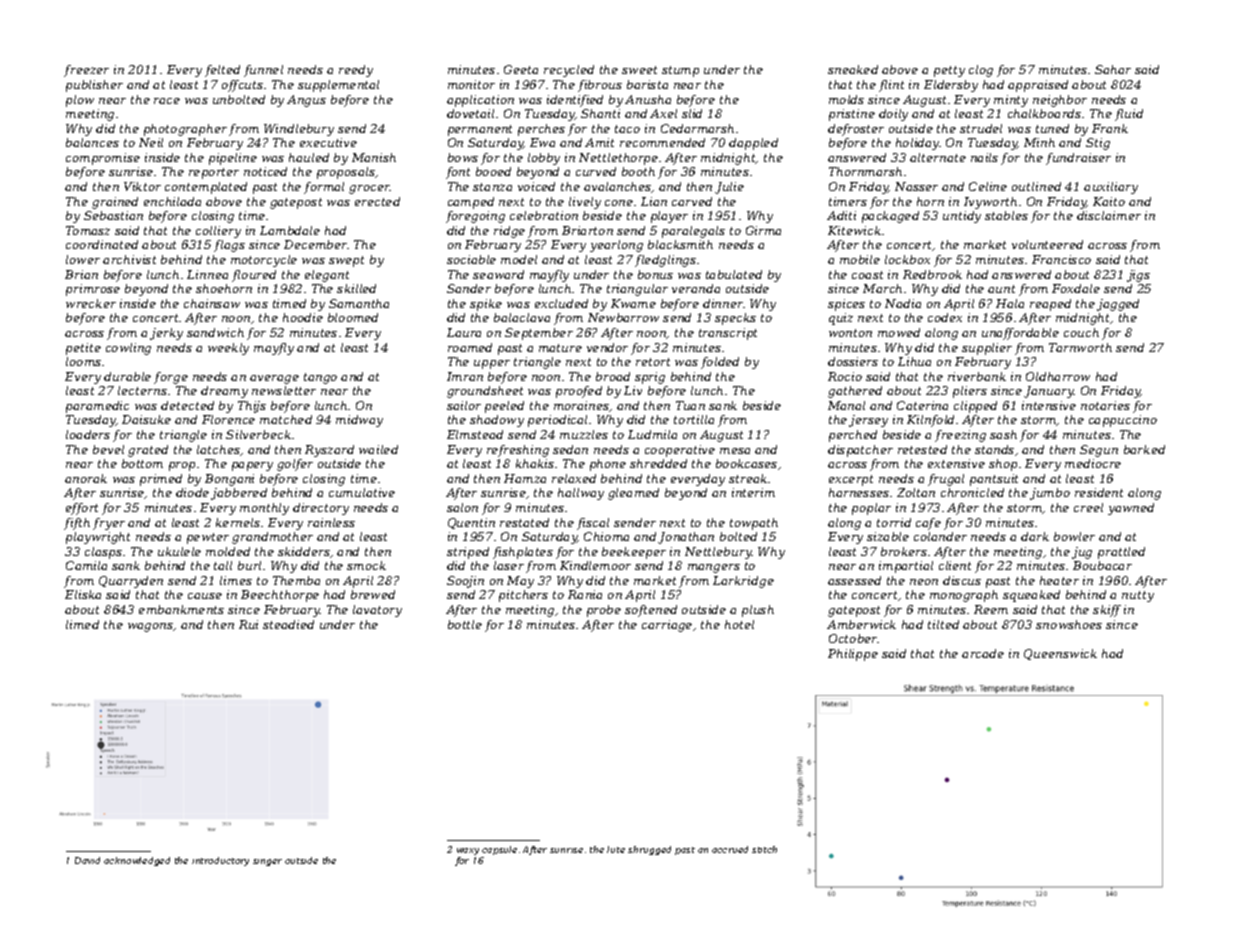 The image size is (1233, 952). What do you see at coordinates (649, 850) in the screenshot?
I see `shrugged` at bounding box center [649, 850].
